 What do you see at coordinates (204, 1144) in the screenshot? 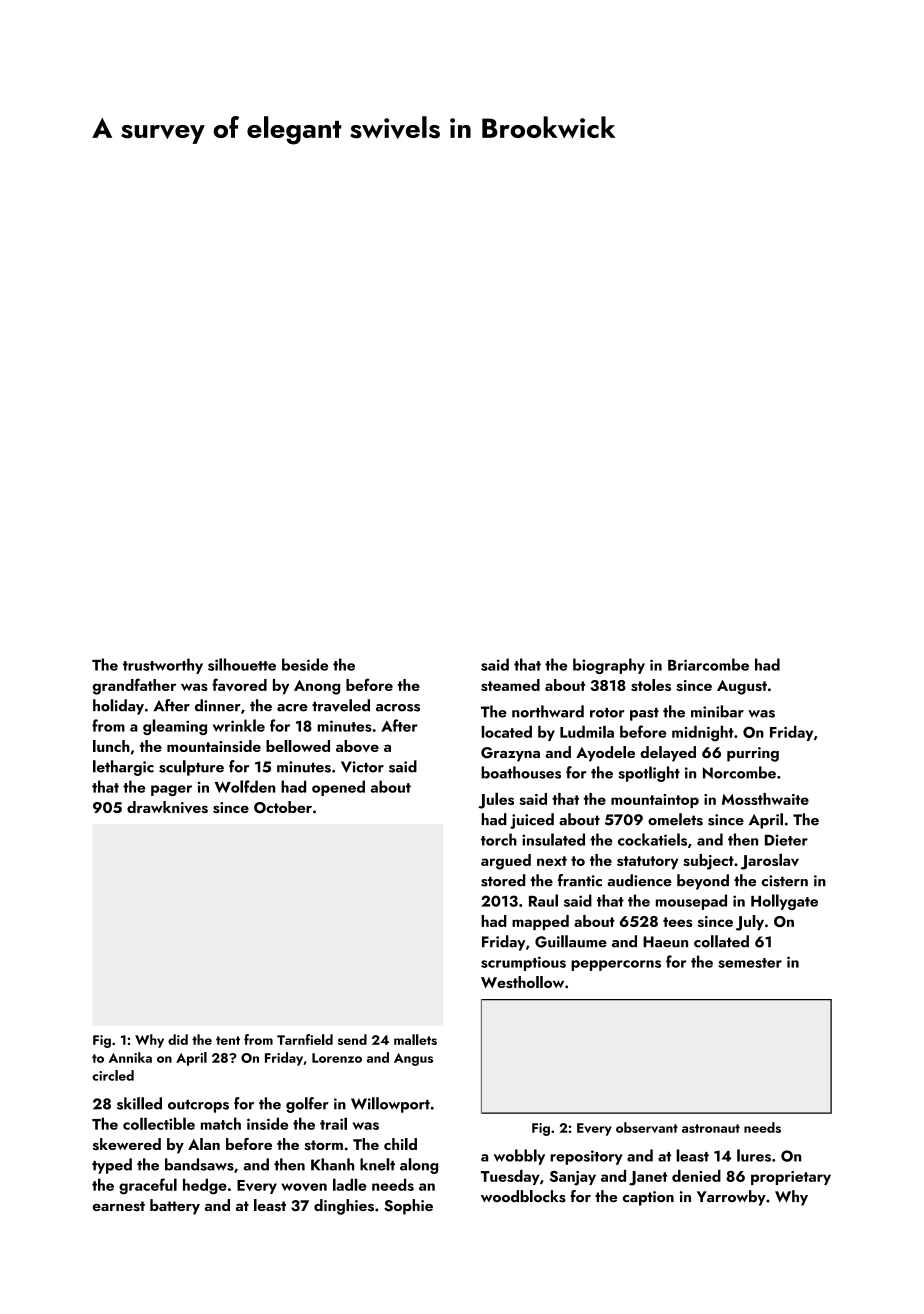
I see `Alan` at bounding box center [204, 1144].
